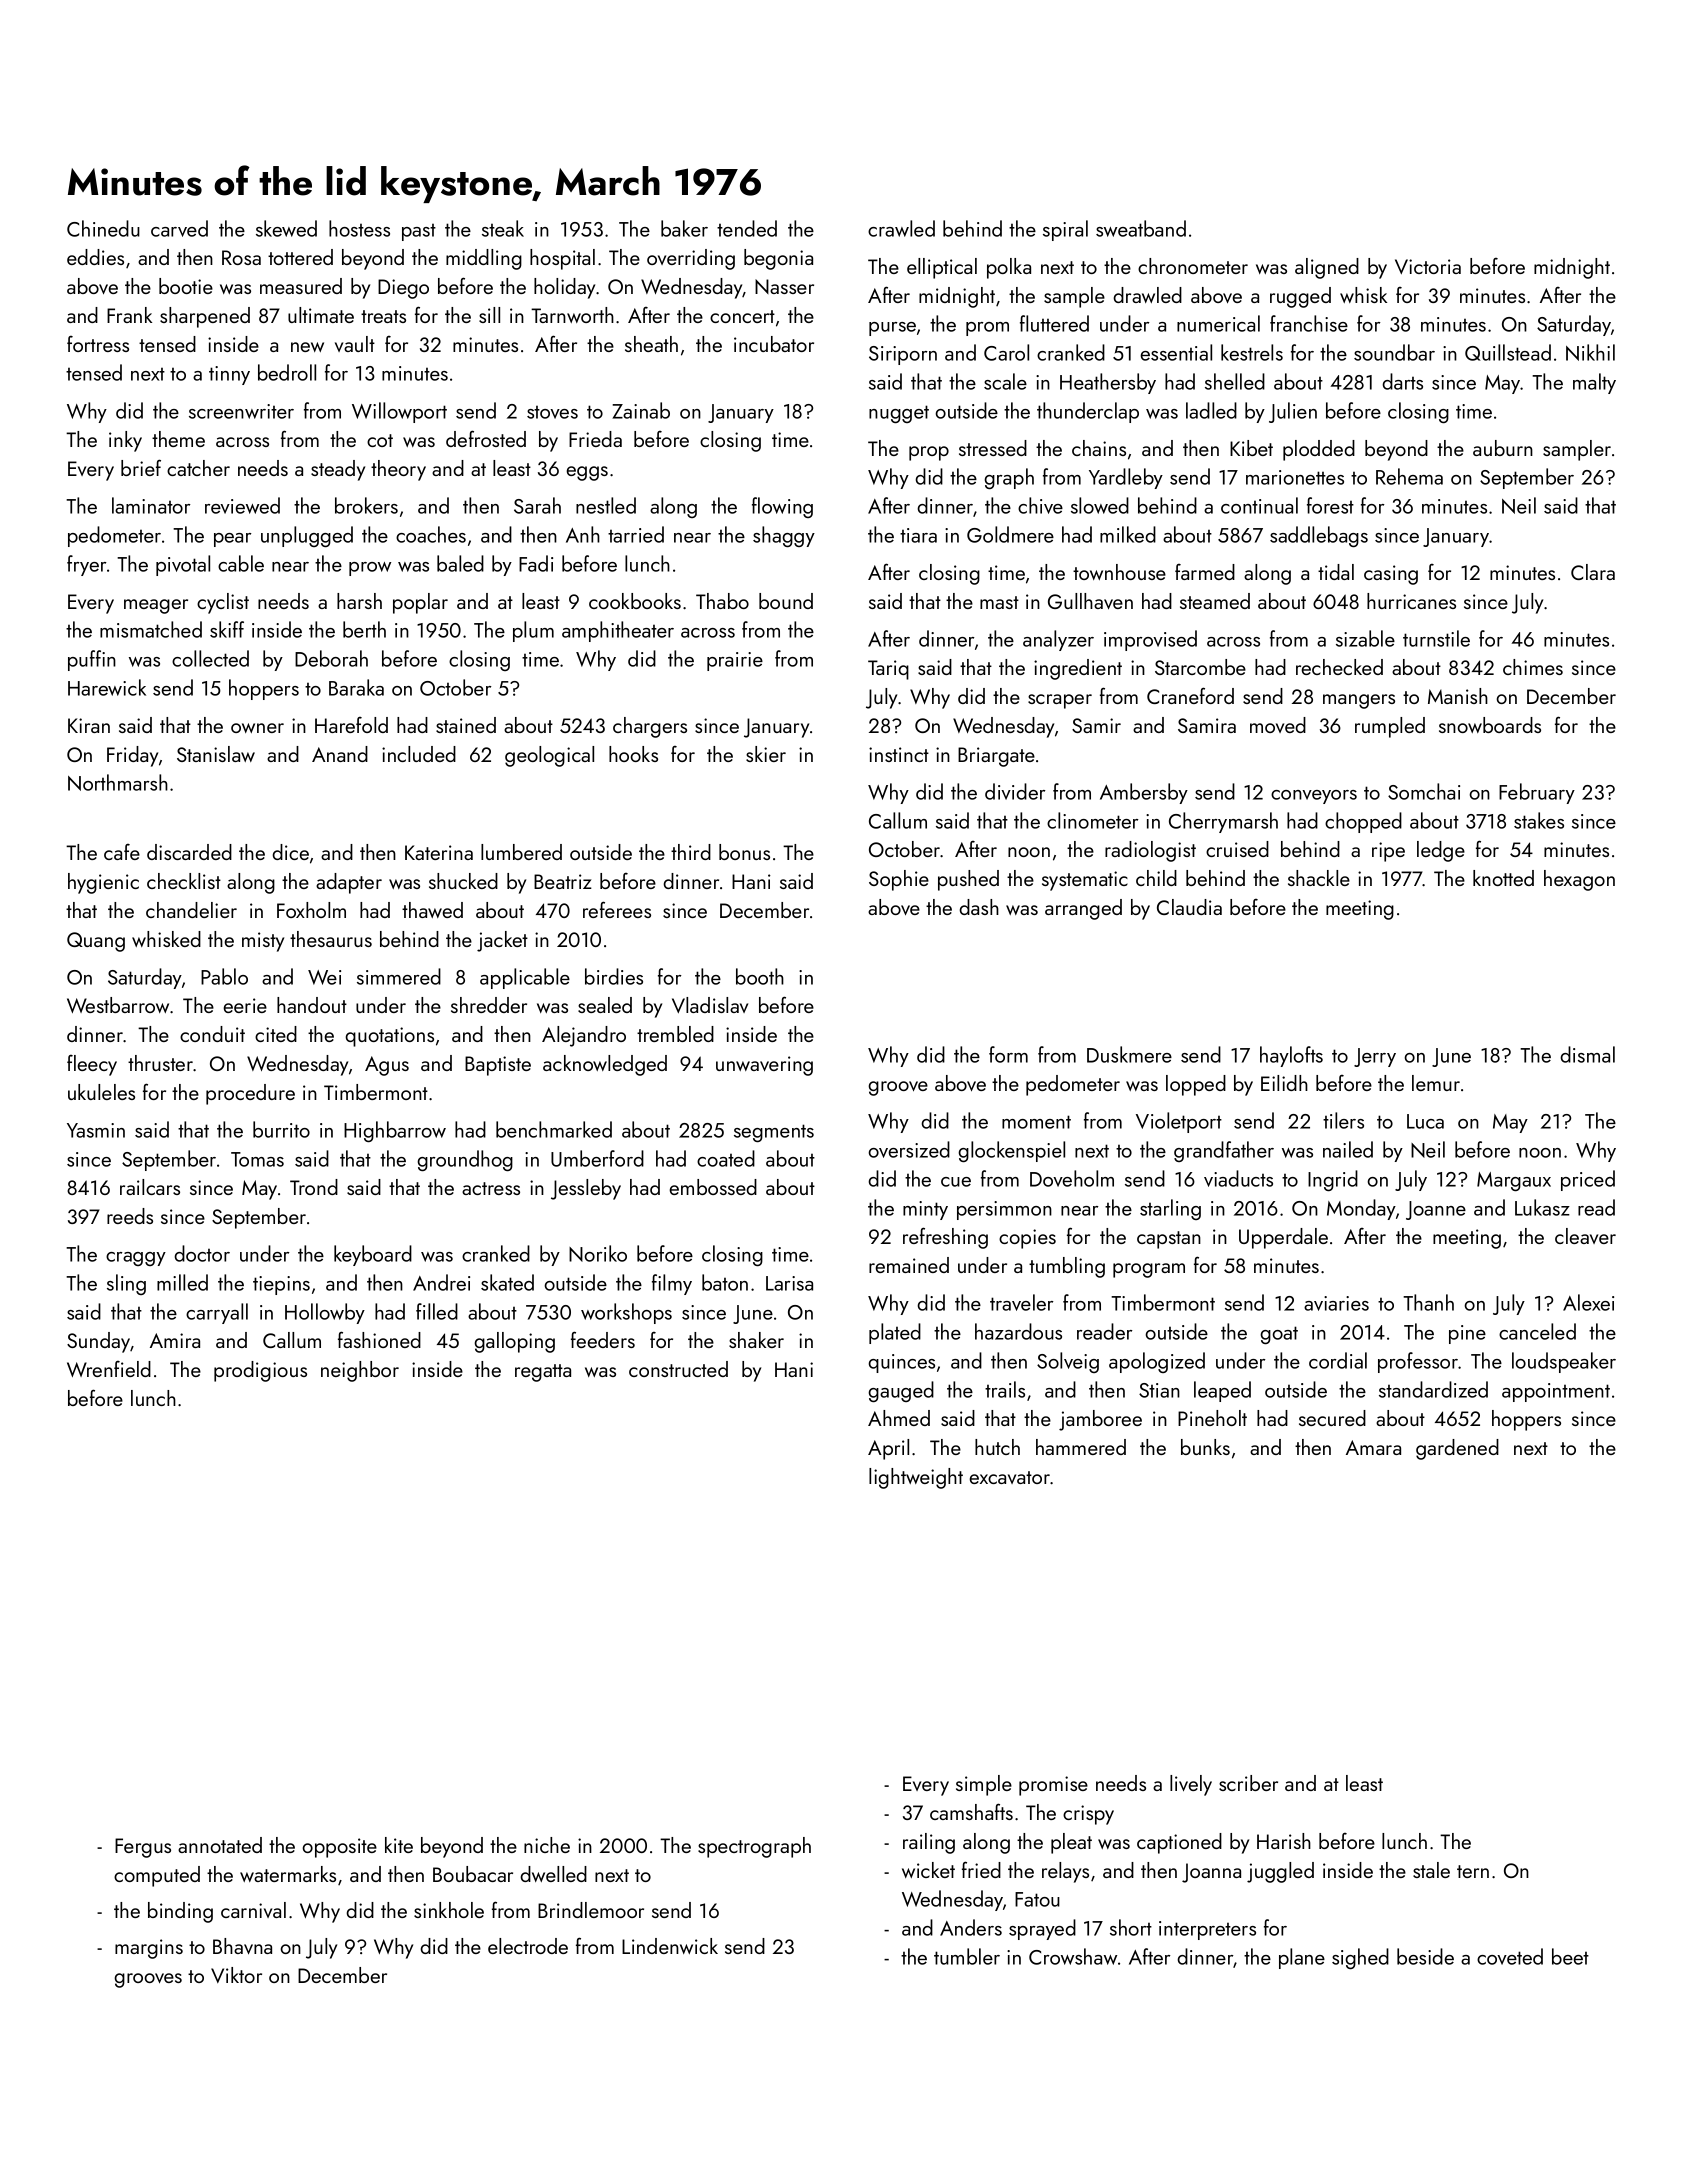 Image resolution: width=1683 pixels, height=2178 pixels. What do you see at coordinates (1593, 572) in the screenshot?
I see `Clara` at bounding box center [1593, 572].
